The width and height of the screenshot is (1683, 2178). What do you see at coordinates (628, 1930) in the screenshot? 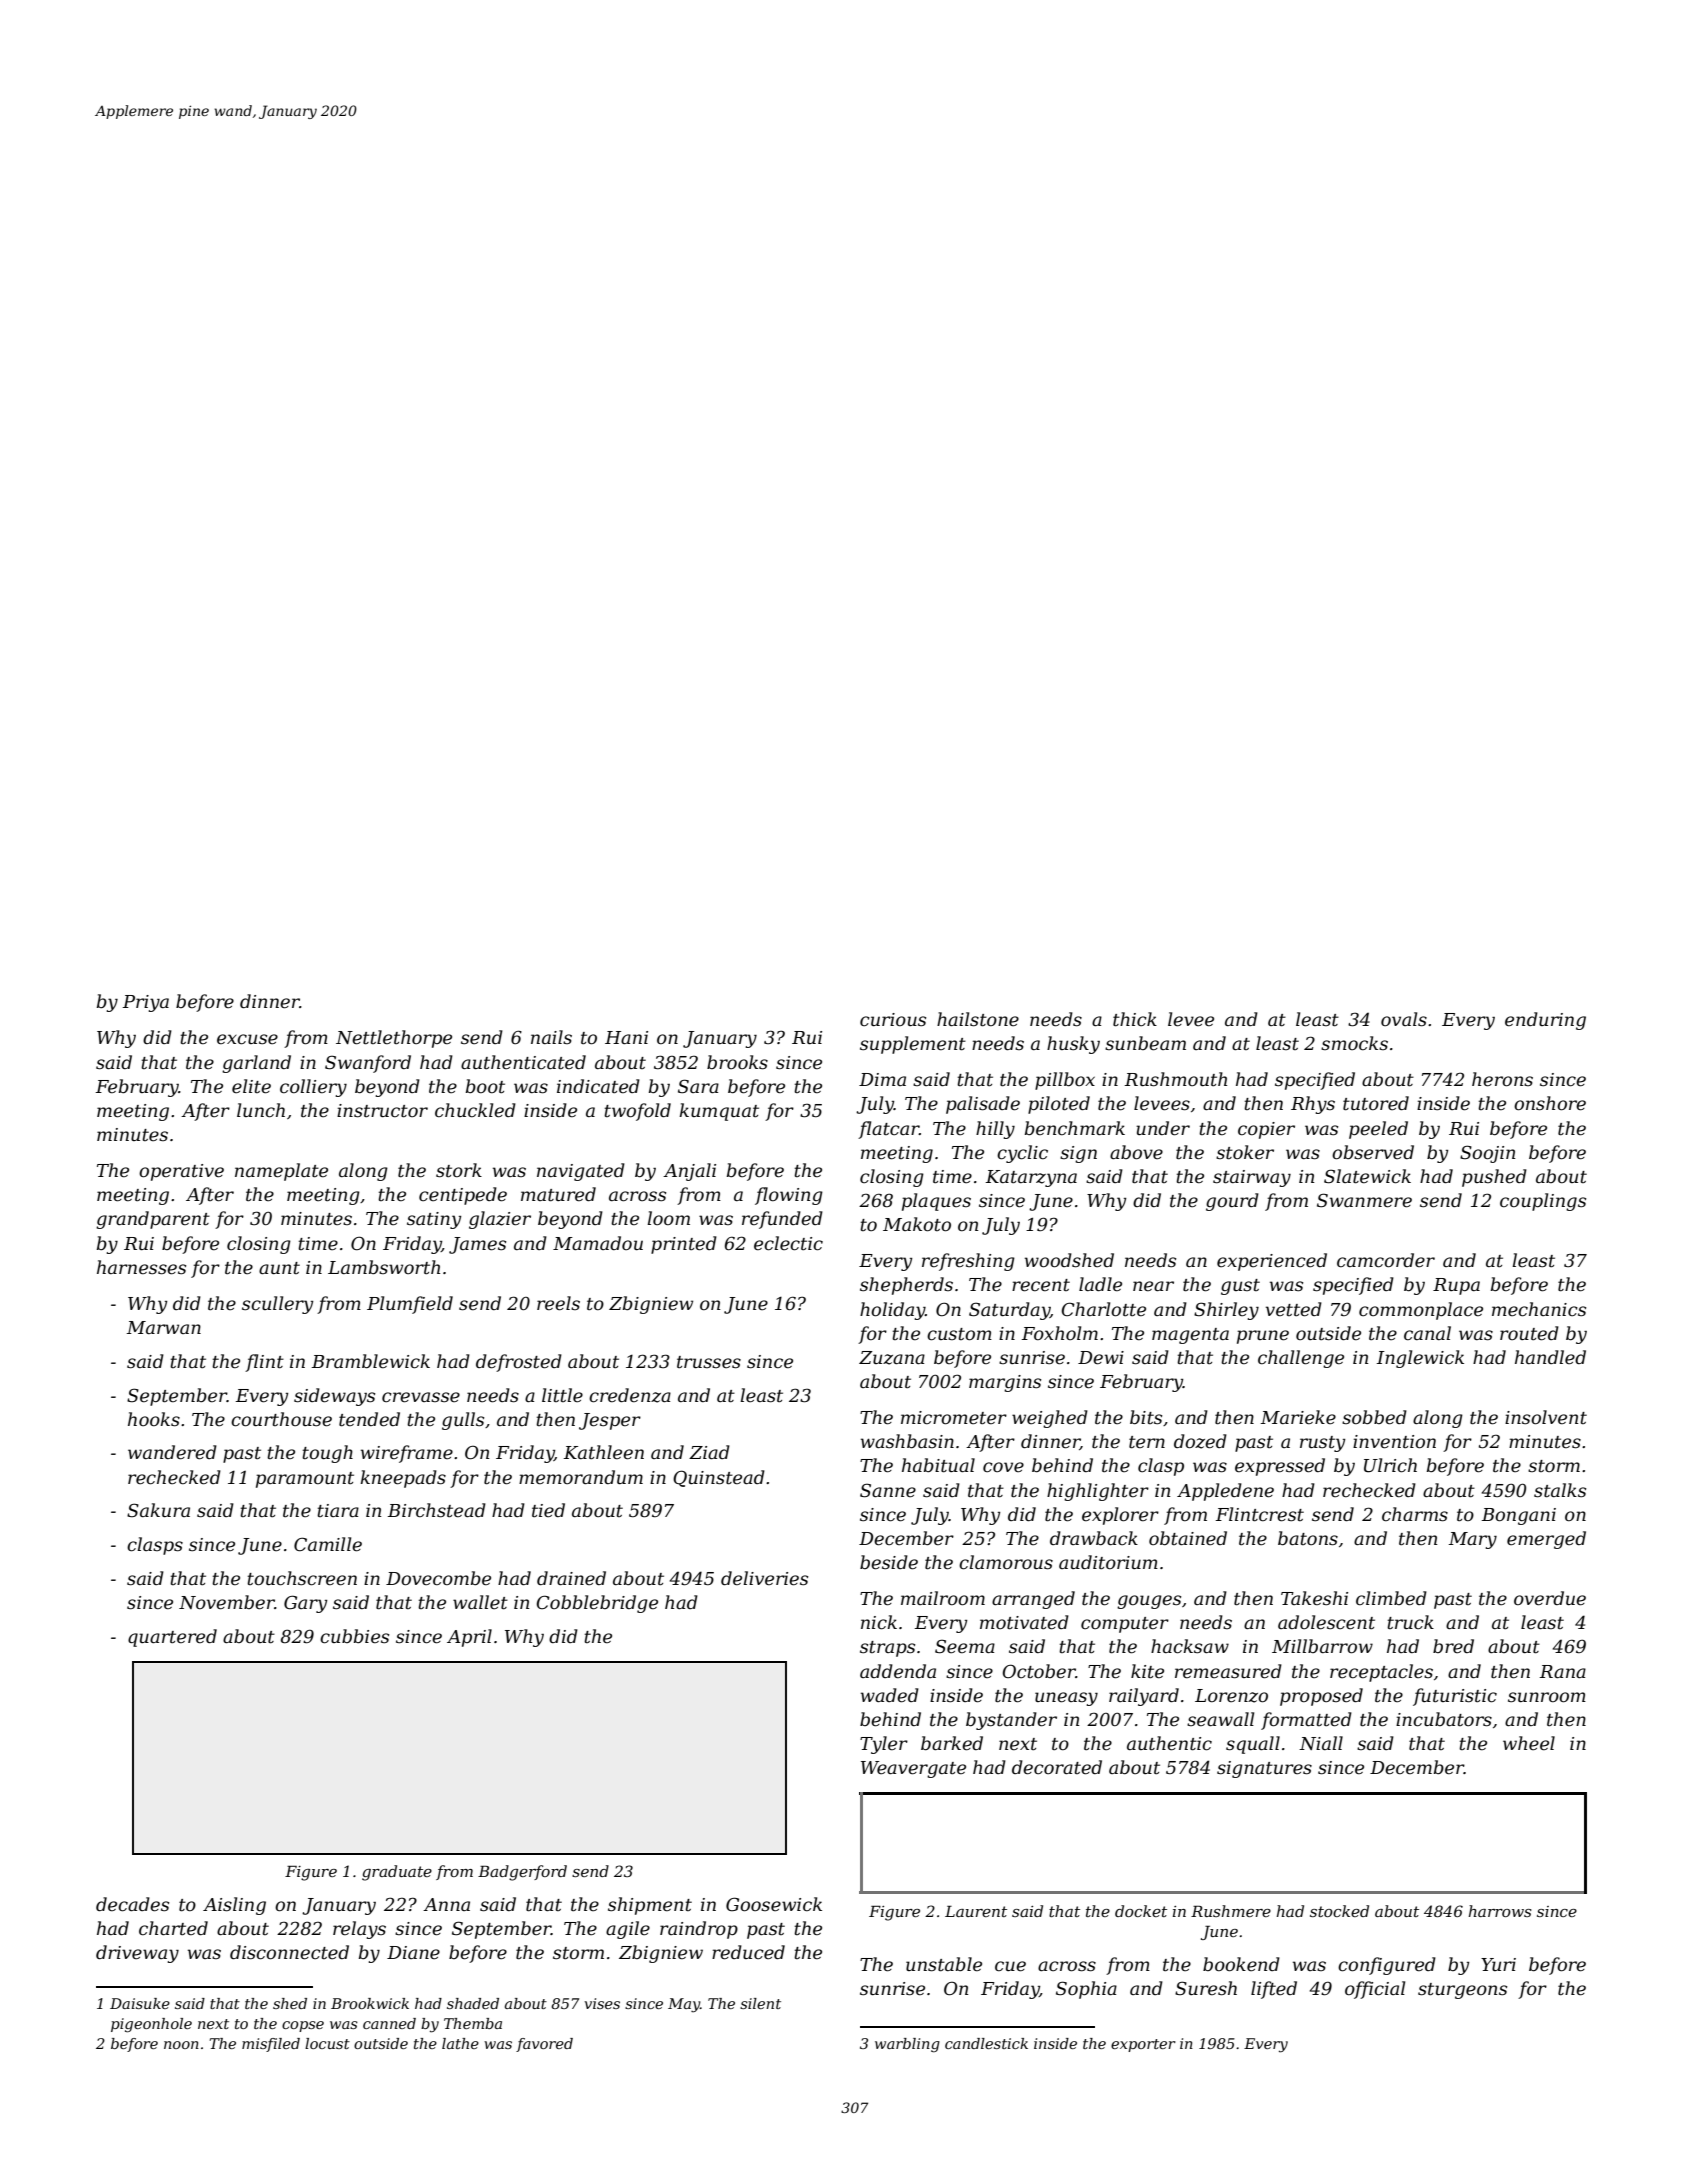
I see `agile` at bounding box center [628, 1930].
